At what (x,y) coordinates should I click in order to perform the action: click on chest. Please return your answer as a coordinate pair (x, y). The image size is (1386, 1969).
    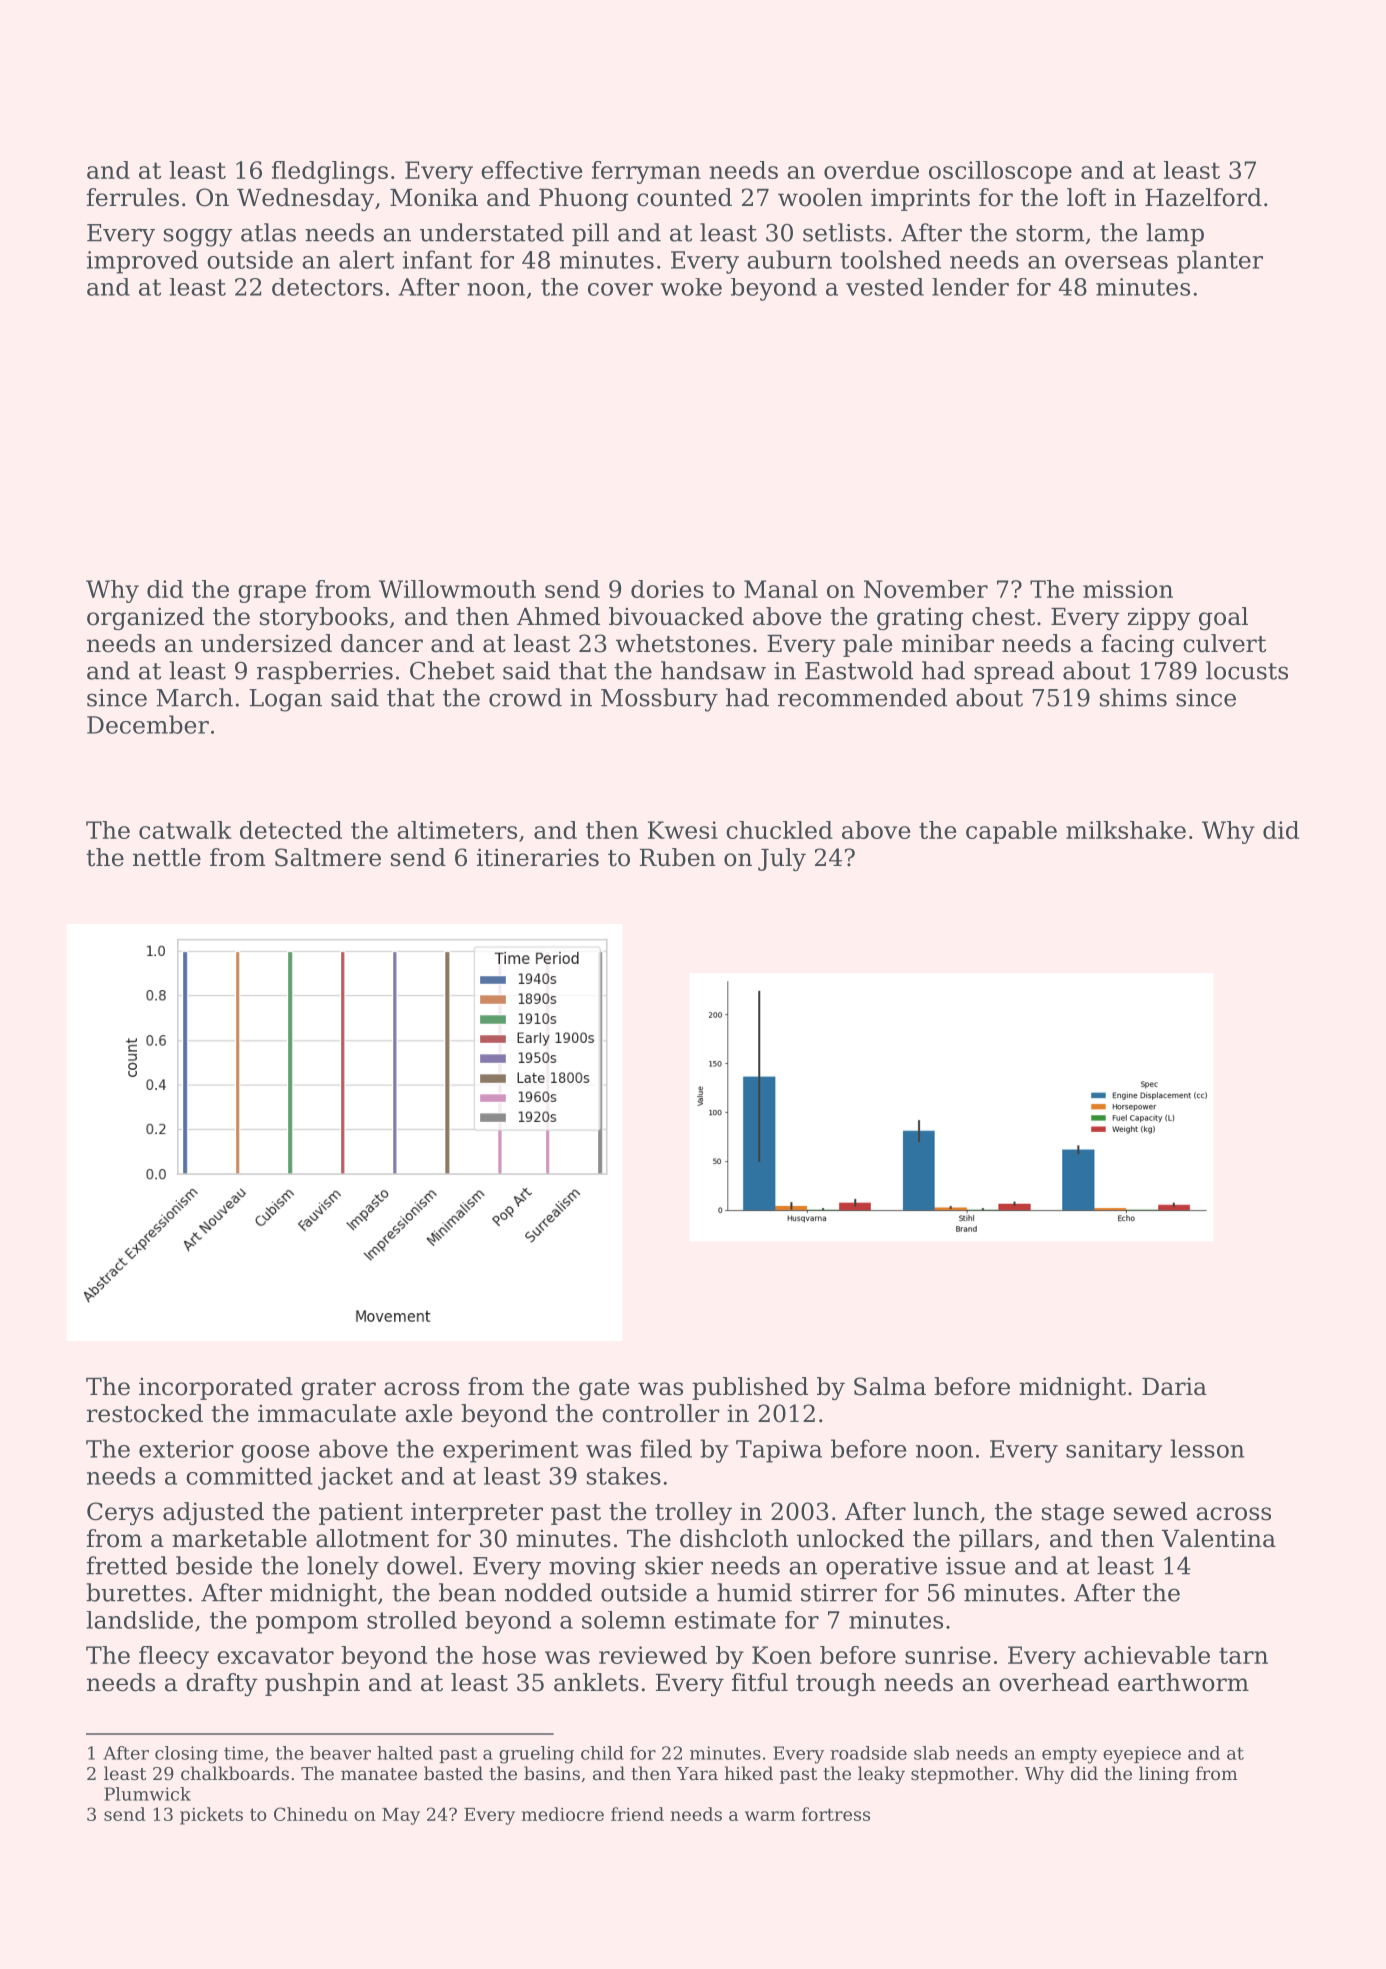
    Looking at the image, I should click on (1003, 616).
